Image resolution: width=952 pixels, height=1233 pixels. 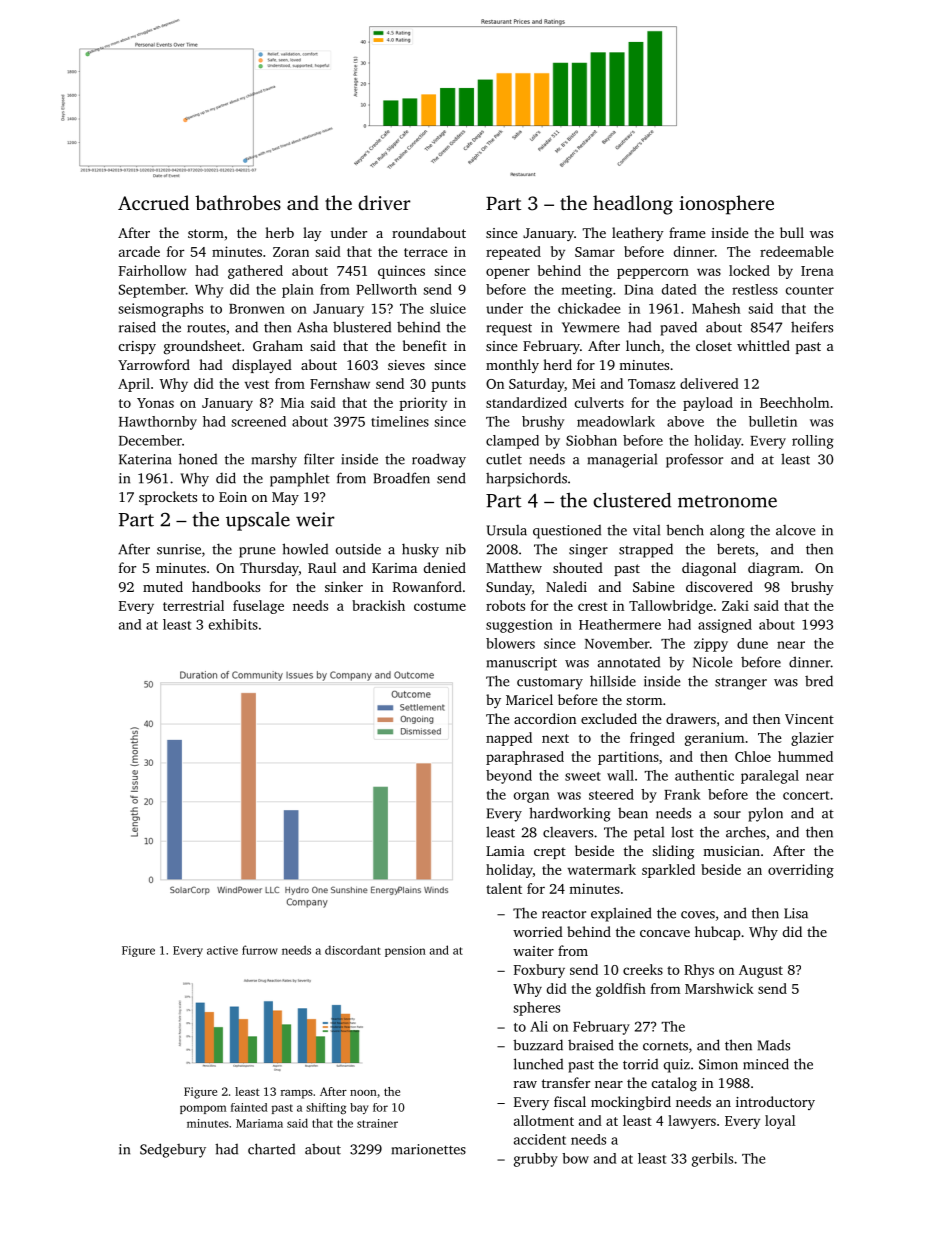 What do you see at coordinates (797, 251) in the page?
I see `redeemable` at bounding box center [797, 251].
